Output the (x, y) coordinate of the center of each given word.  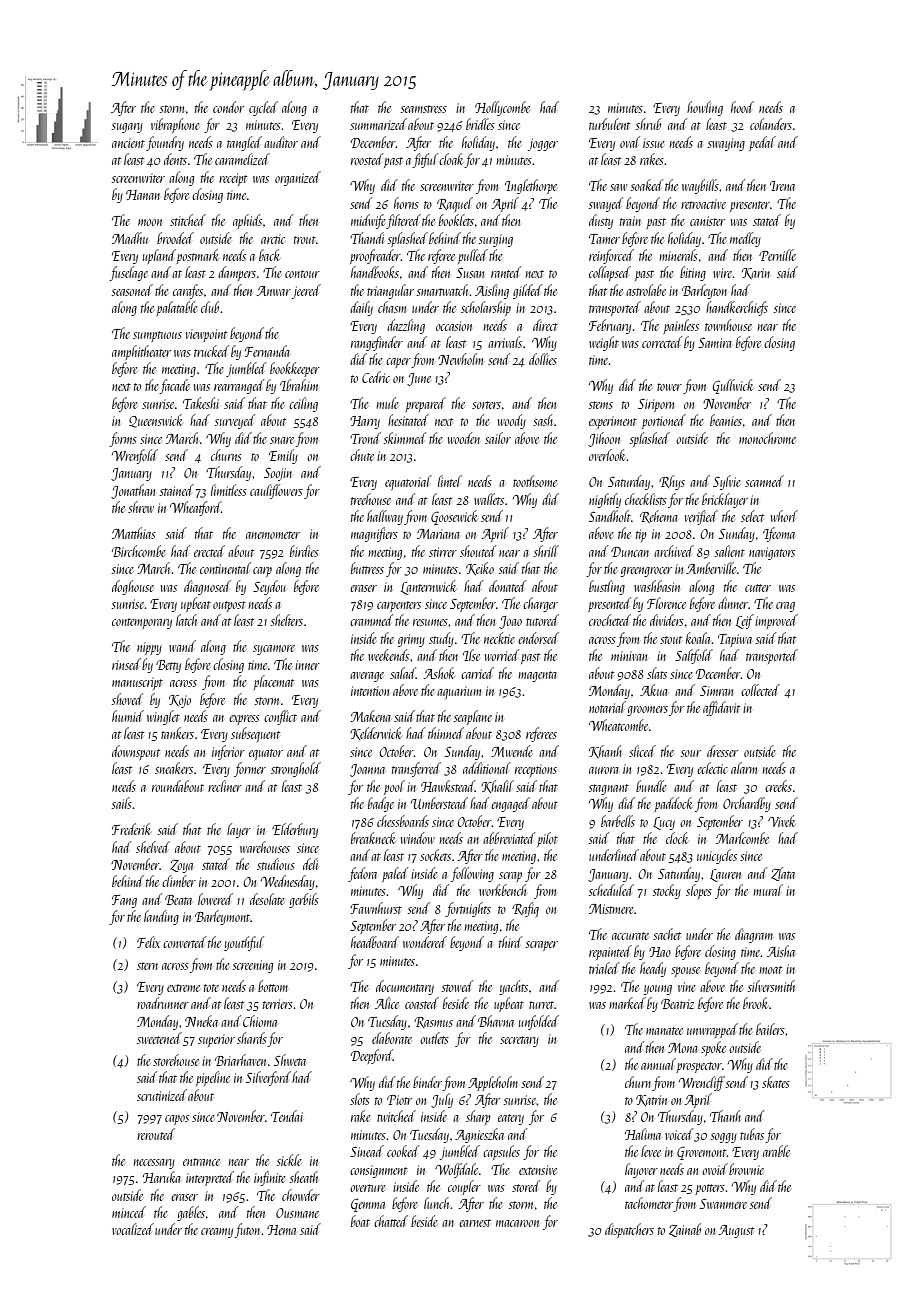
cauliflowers (276, 491)
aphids (247, 221)
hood (742, 107)
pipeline (213, 1078)
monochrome (767, 438)
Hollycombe (502, 108)
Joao (510, 622)
